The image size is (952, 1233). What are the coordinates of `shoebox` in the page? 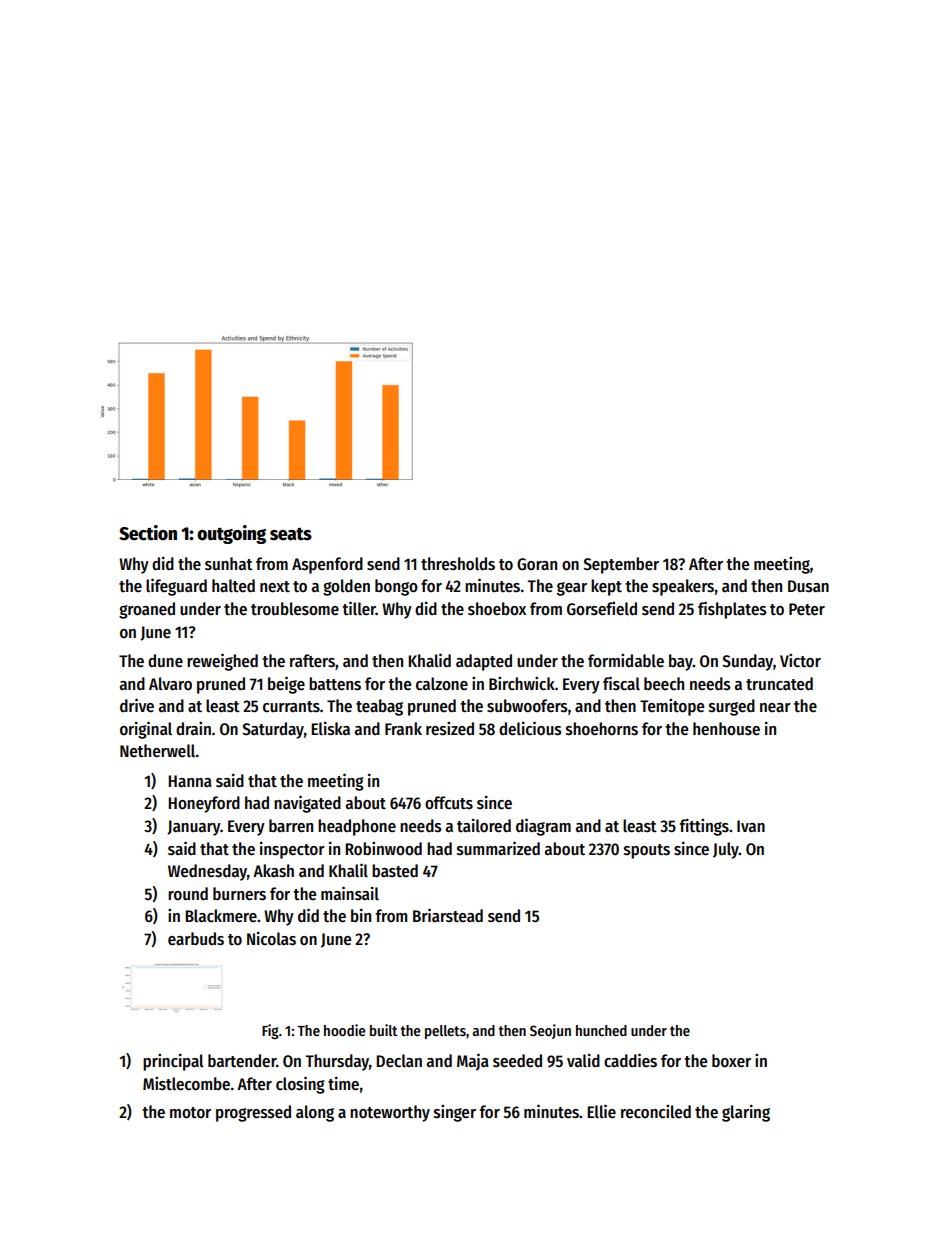 It's located at (497, 609).
